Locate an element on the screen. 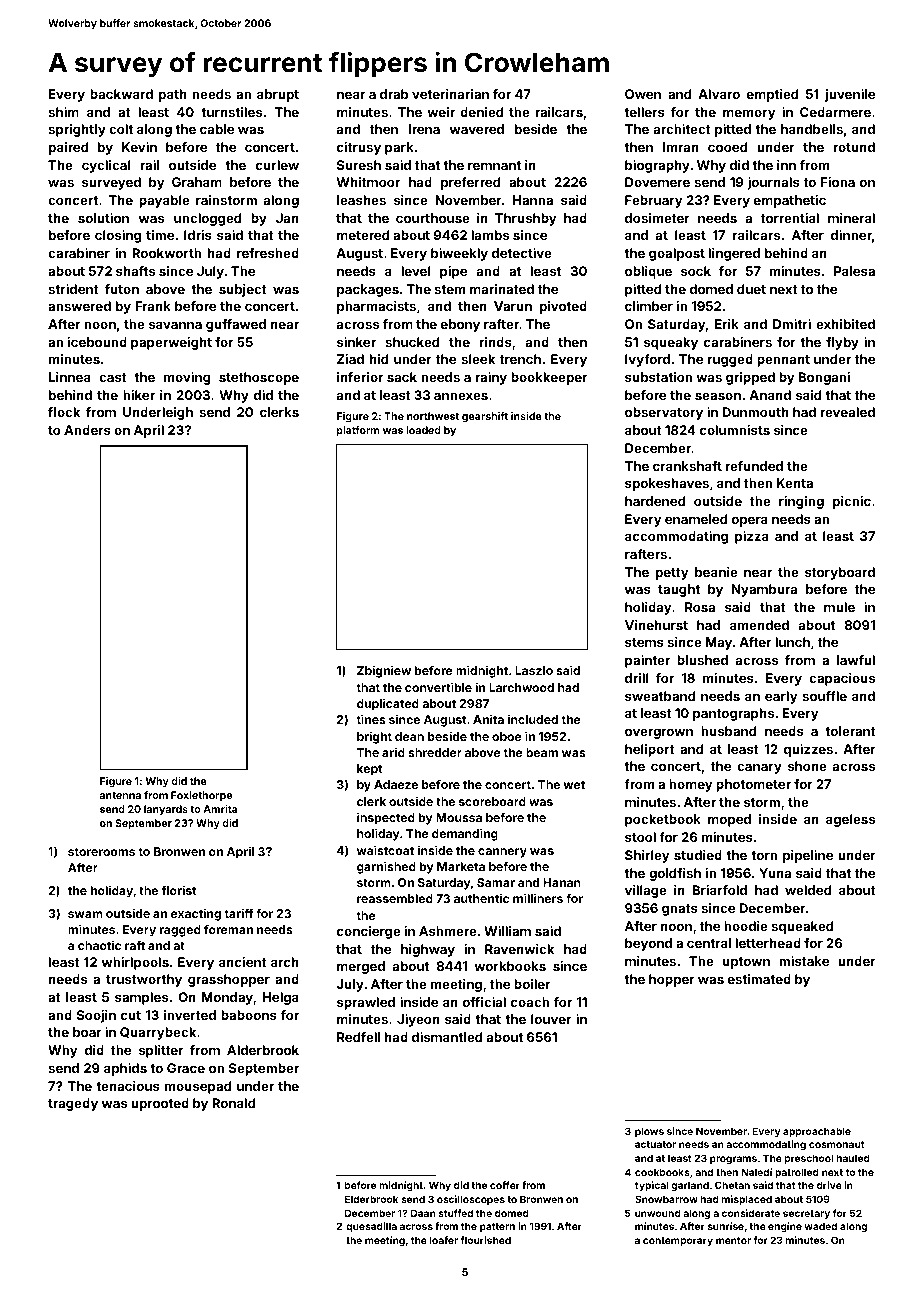 This screenshot has height=1308, width=924. welded is located at coordinates (808, 890).
